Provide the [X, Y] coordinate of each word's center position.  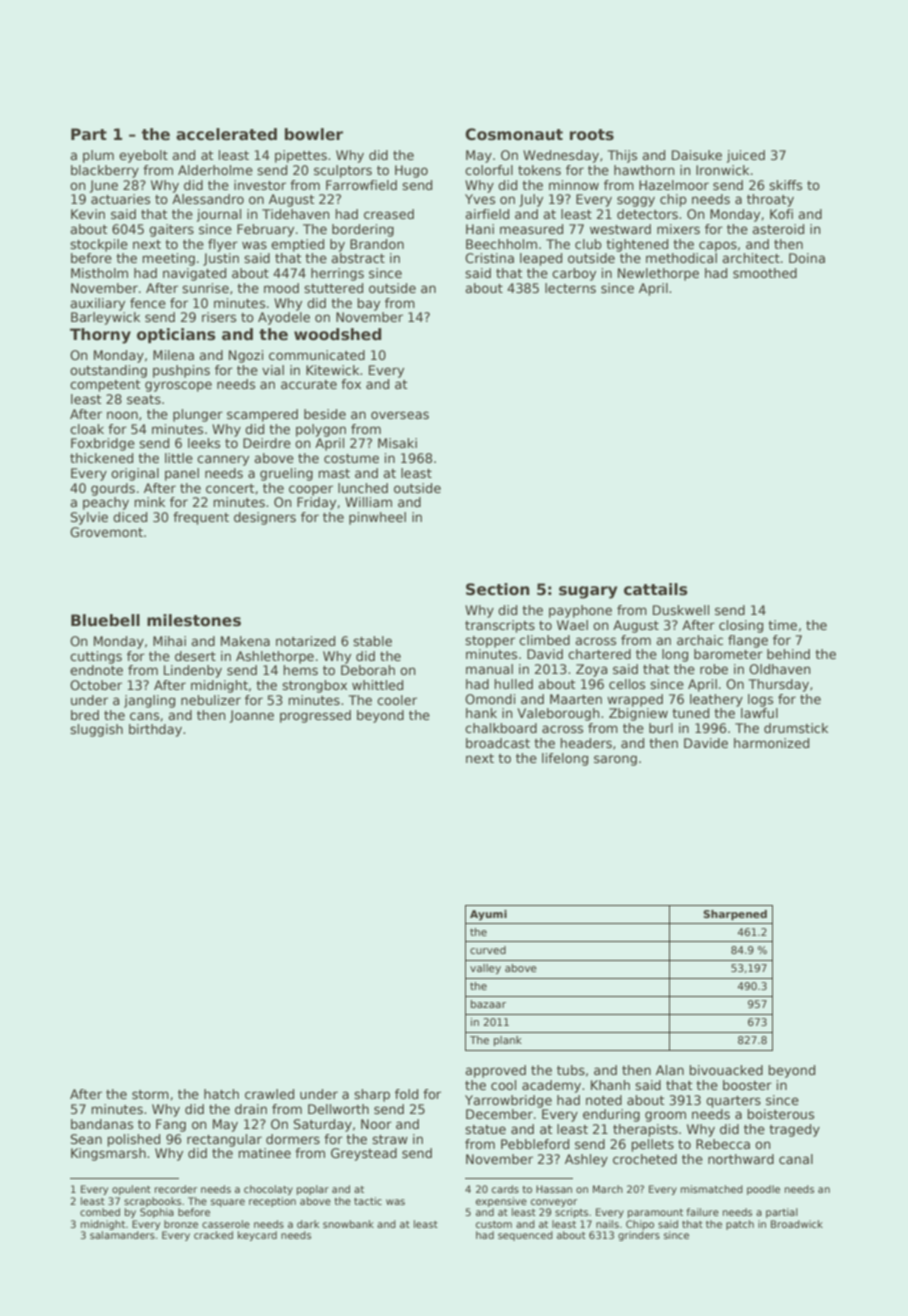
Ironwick [722, 170]
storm [150, 1094]
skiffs [785, 185]
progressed [315, 716]
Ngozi [246, 356]
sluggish [96, 730]
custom [494, 1224]
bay [368, 304]
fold [406, 1094]
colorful [489, 170]
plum [98, 156]
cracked [213, 1235]
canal [796, 1159]
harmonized [771, 743]
